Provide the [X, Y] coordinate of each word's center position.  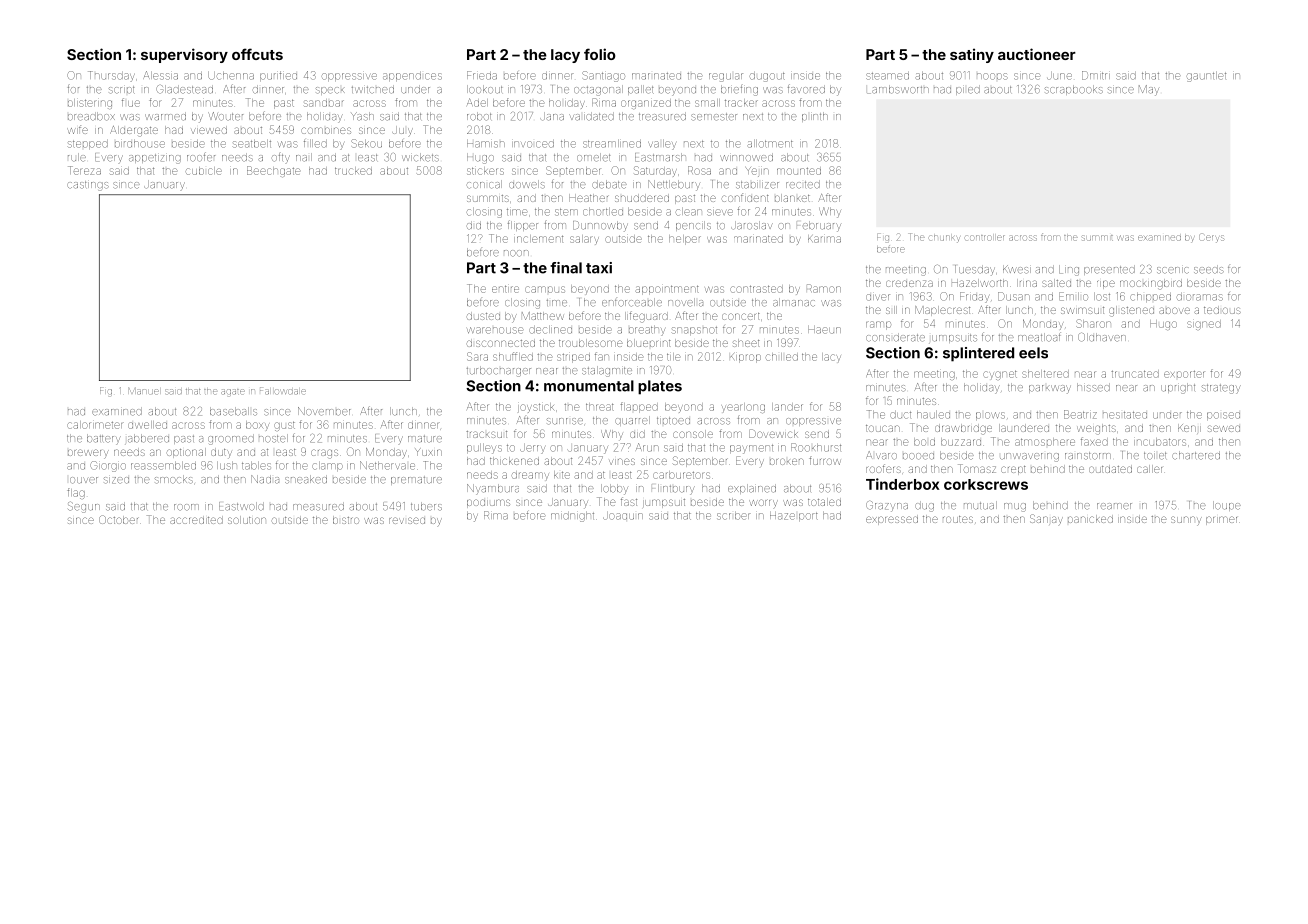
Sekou [366, 143]
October [119, 519]
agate [233, 392]
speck [330, 91]
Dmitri [1096, 75]
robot [479, 116]
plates [660, 387]
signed [1204, 325]
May [1149, 90]
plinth [815, 117]
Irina [1027, 283]
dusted [483, 316]
